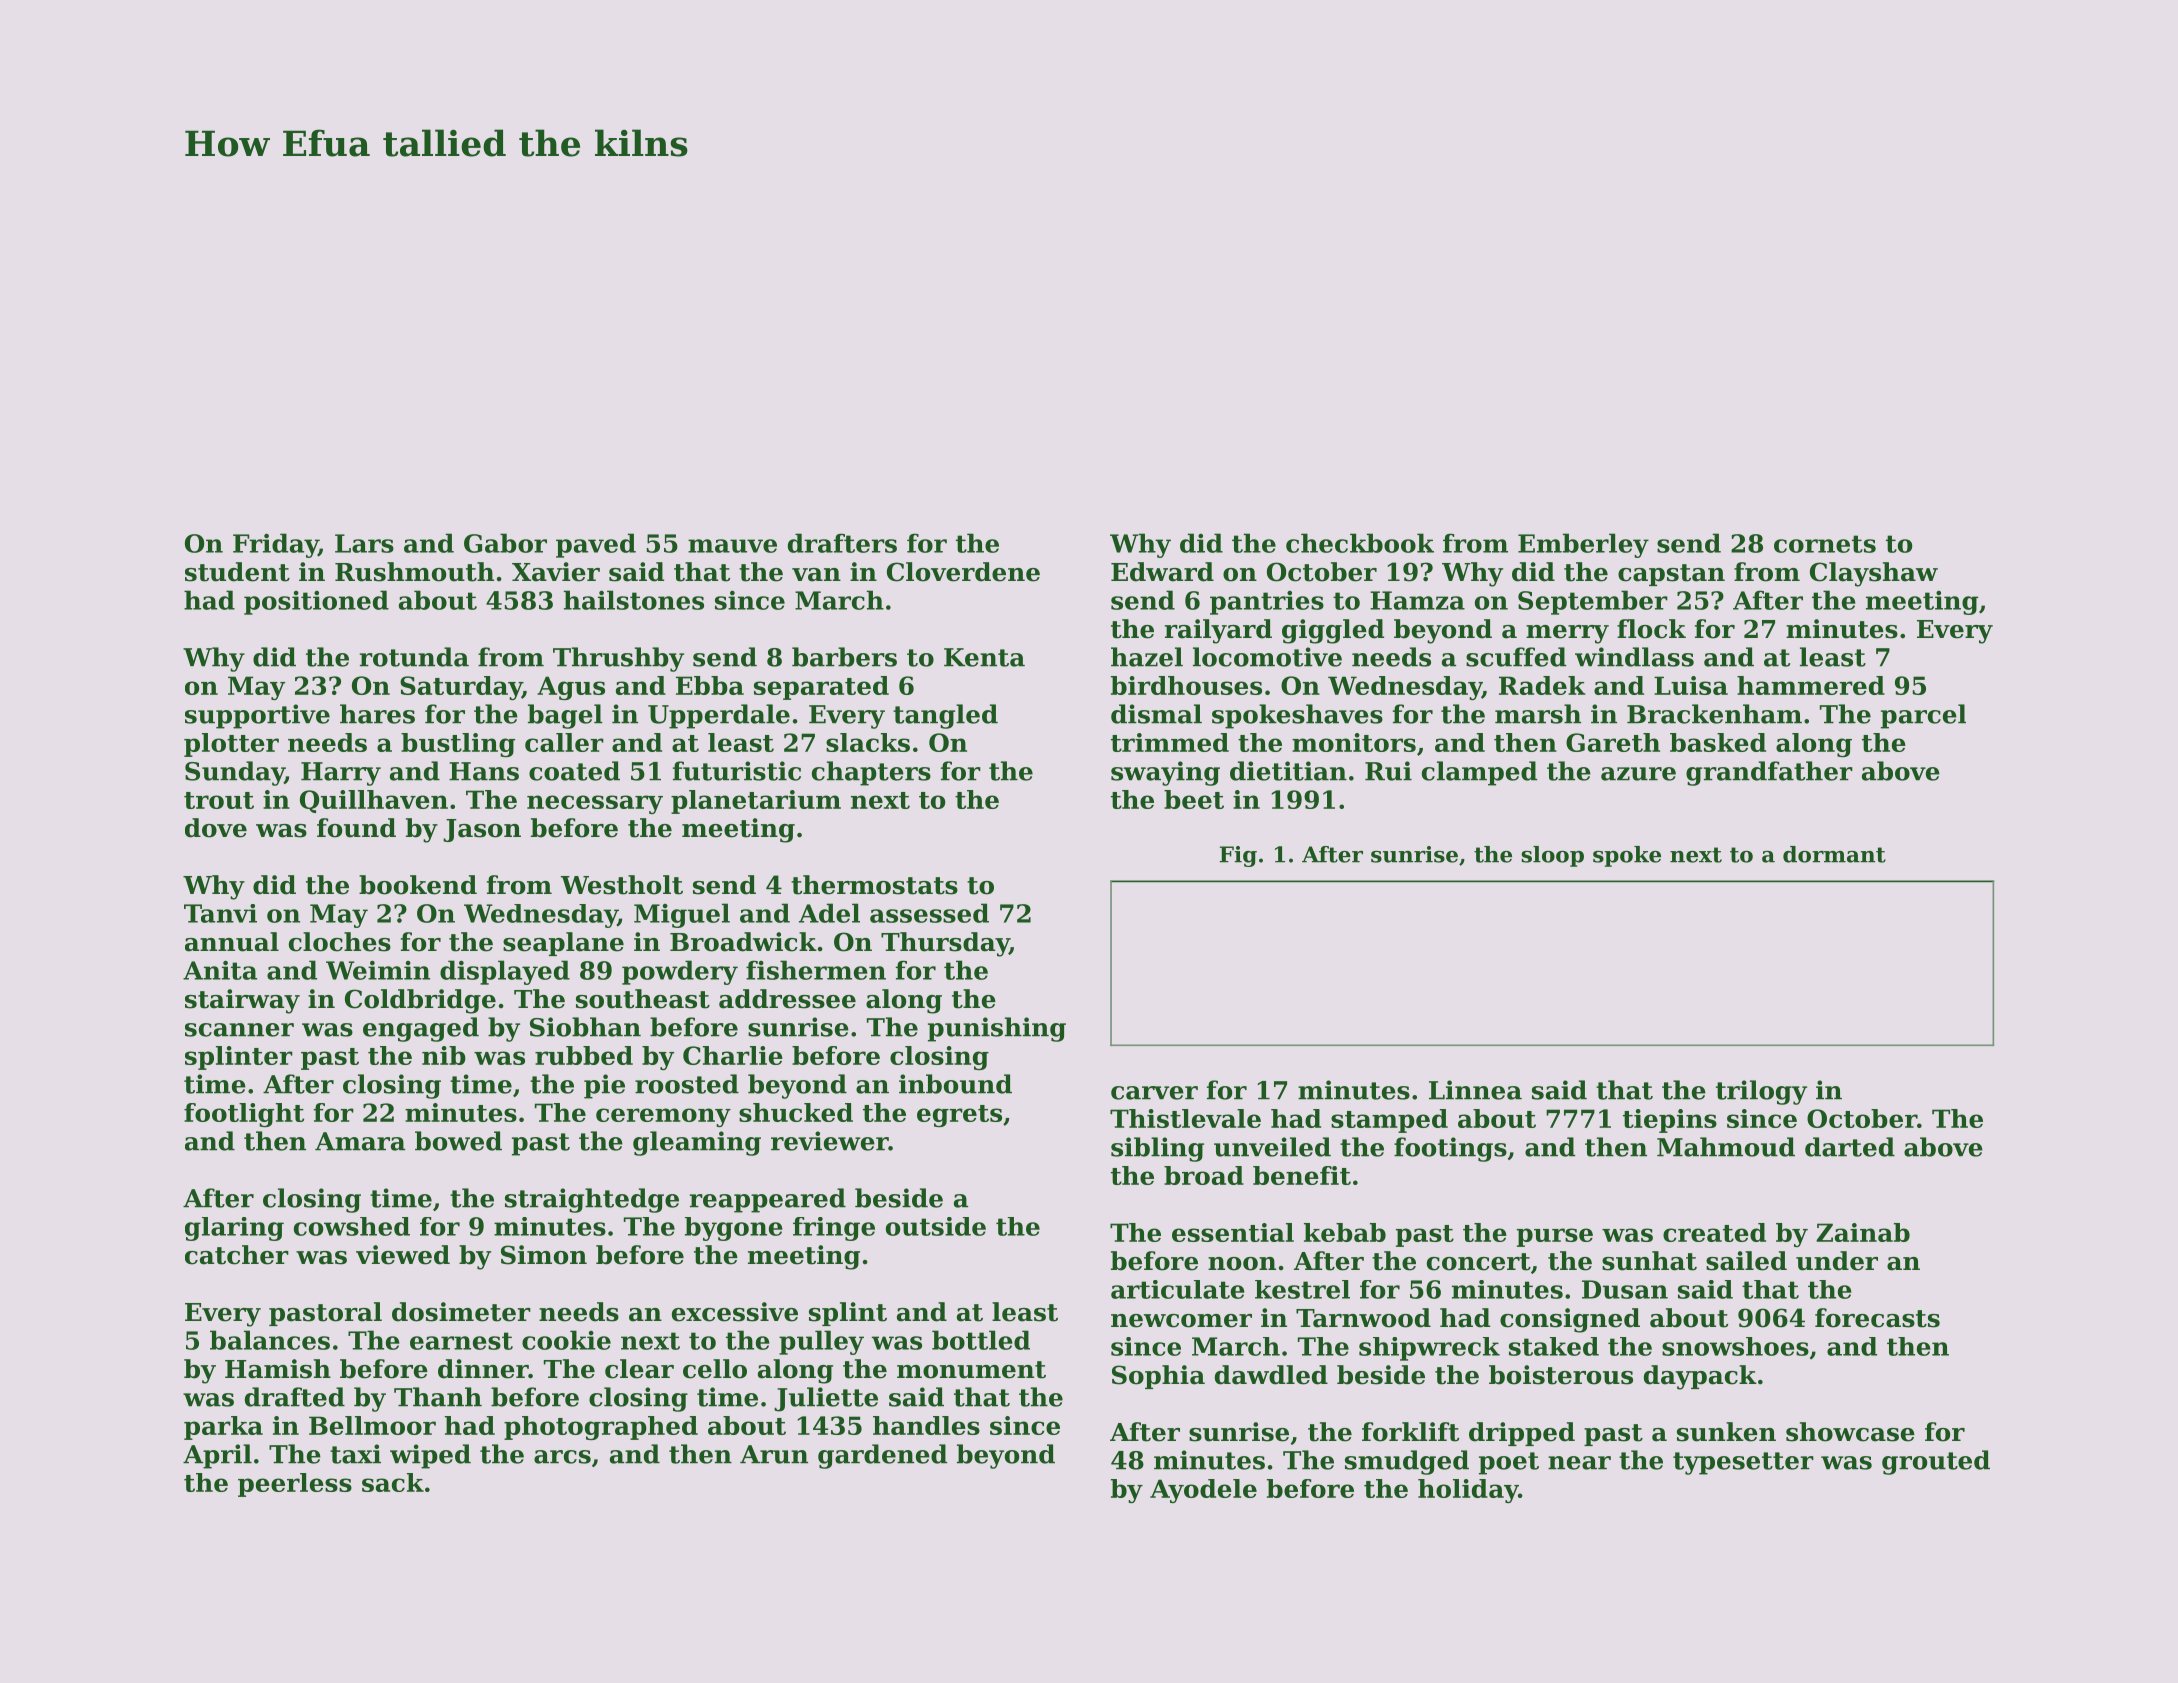 This screenshot has height=1683, width=2178. I want to click on showcase, so click(1850, 1432).
